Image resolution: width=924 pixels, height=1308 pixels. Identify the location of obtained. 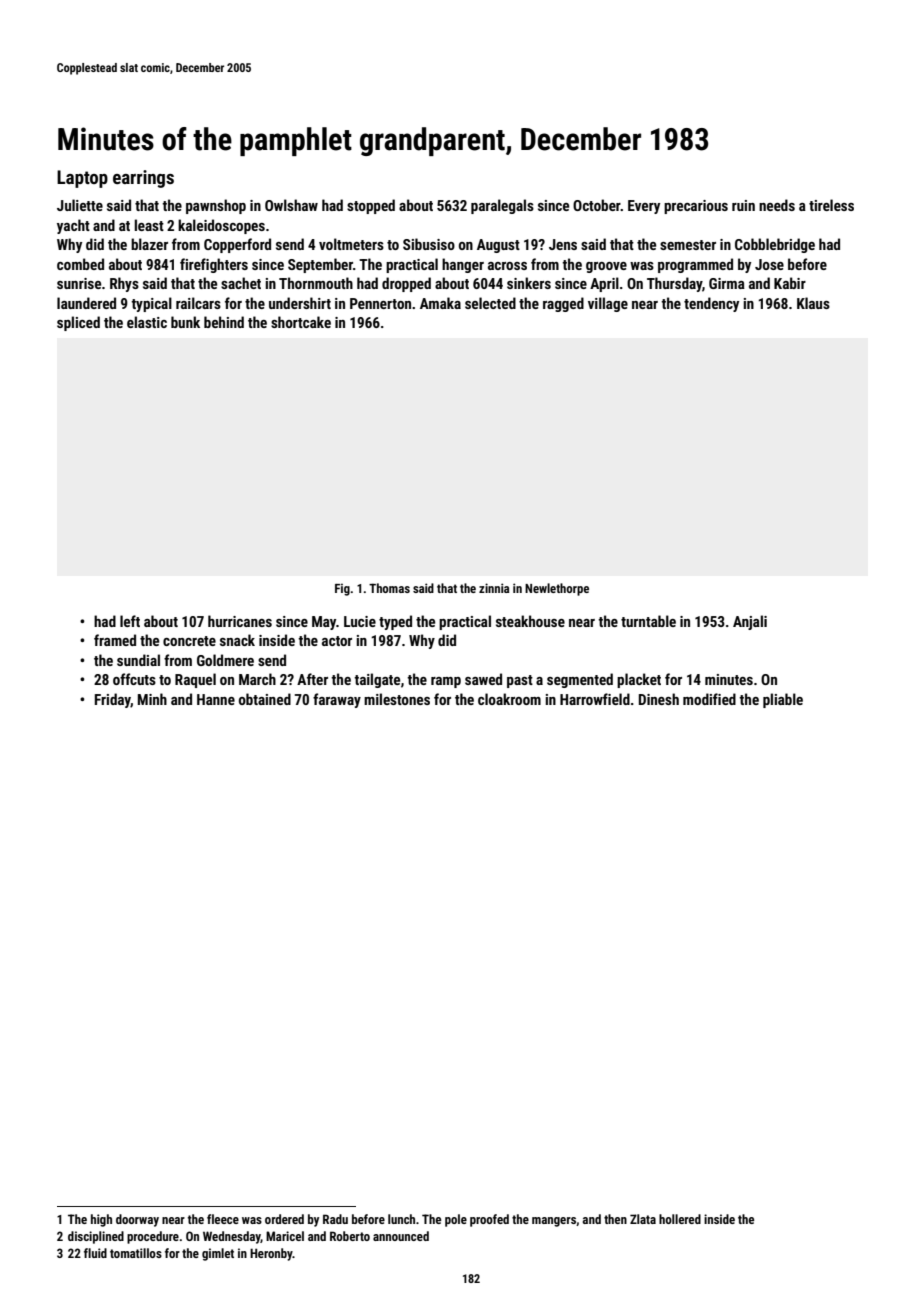
(265, 699).
